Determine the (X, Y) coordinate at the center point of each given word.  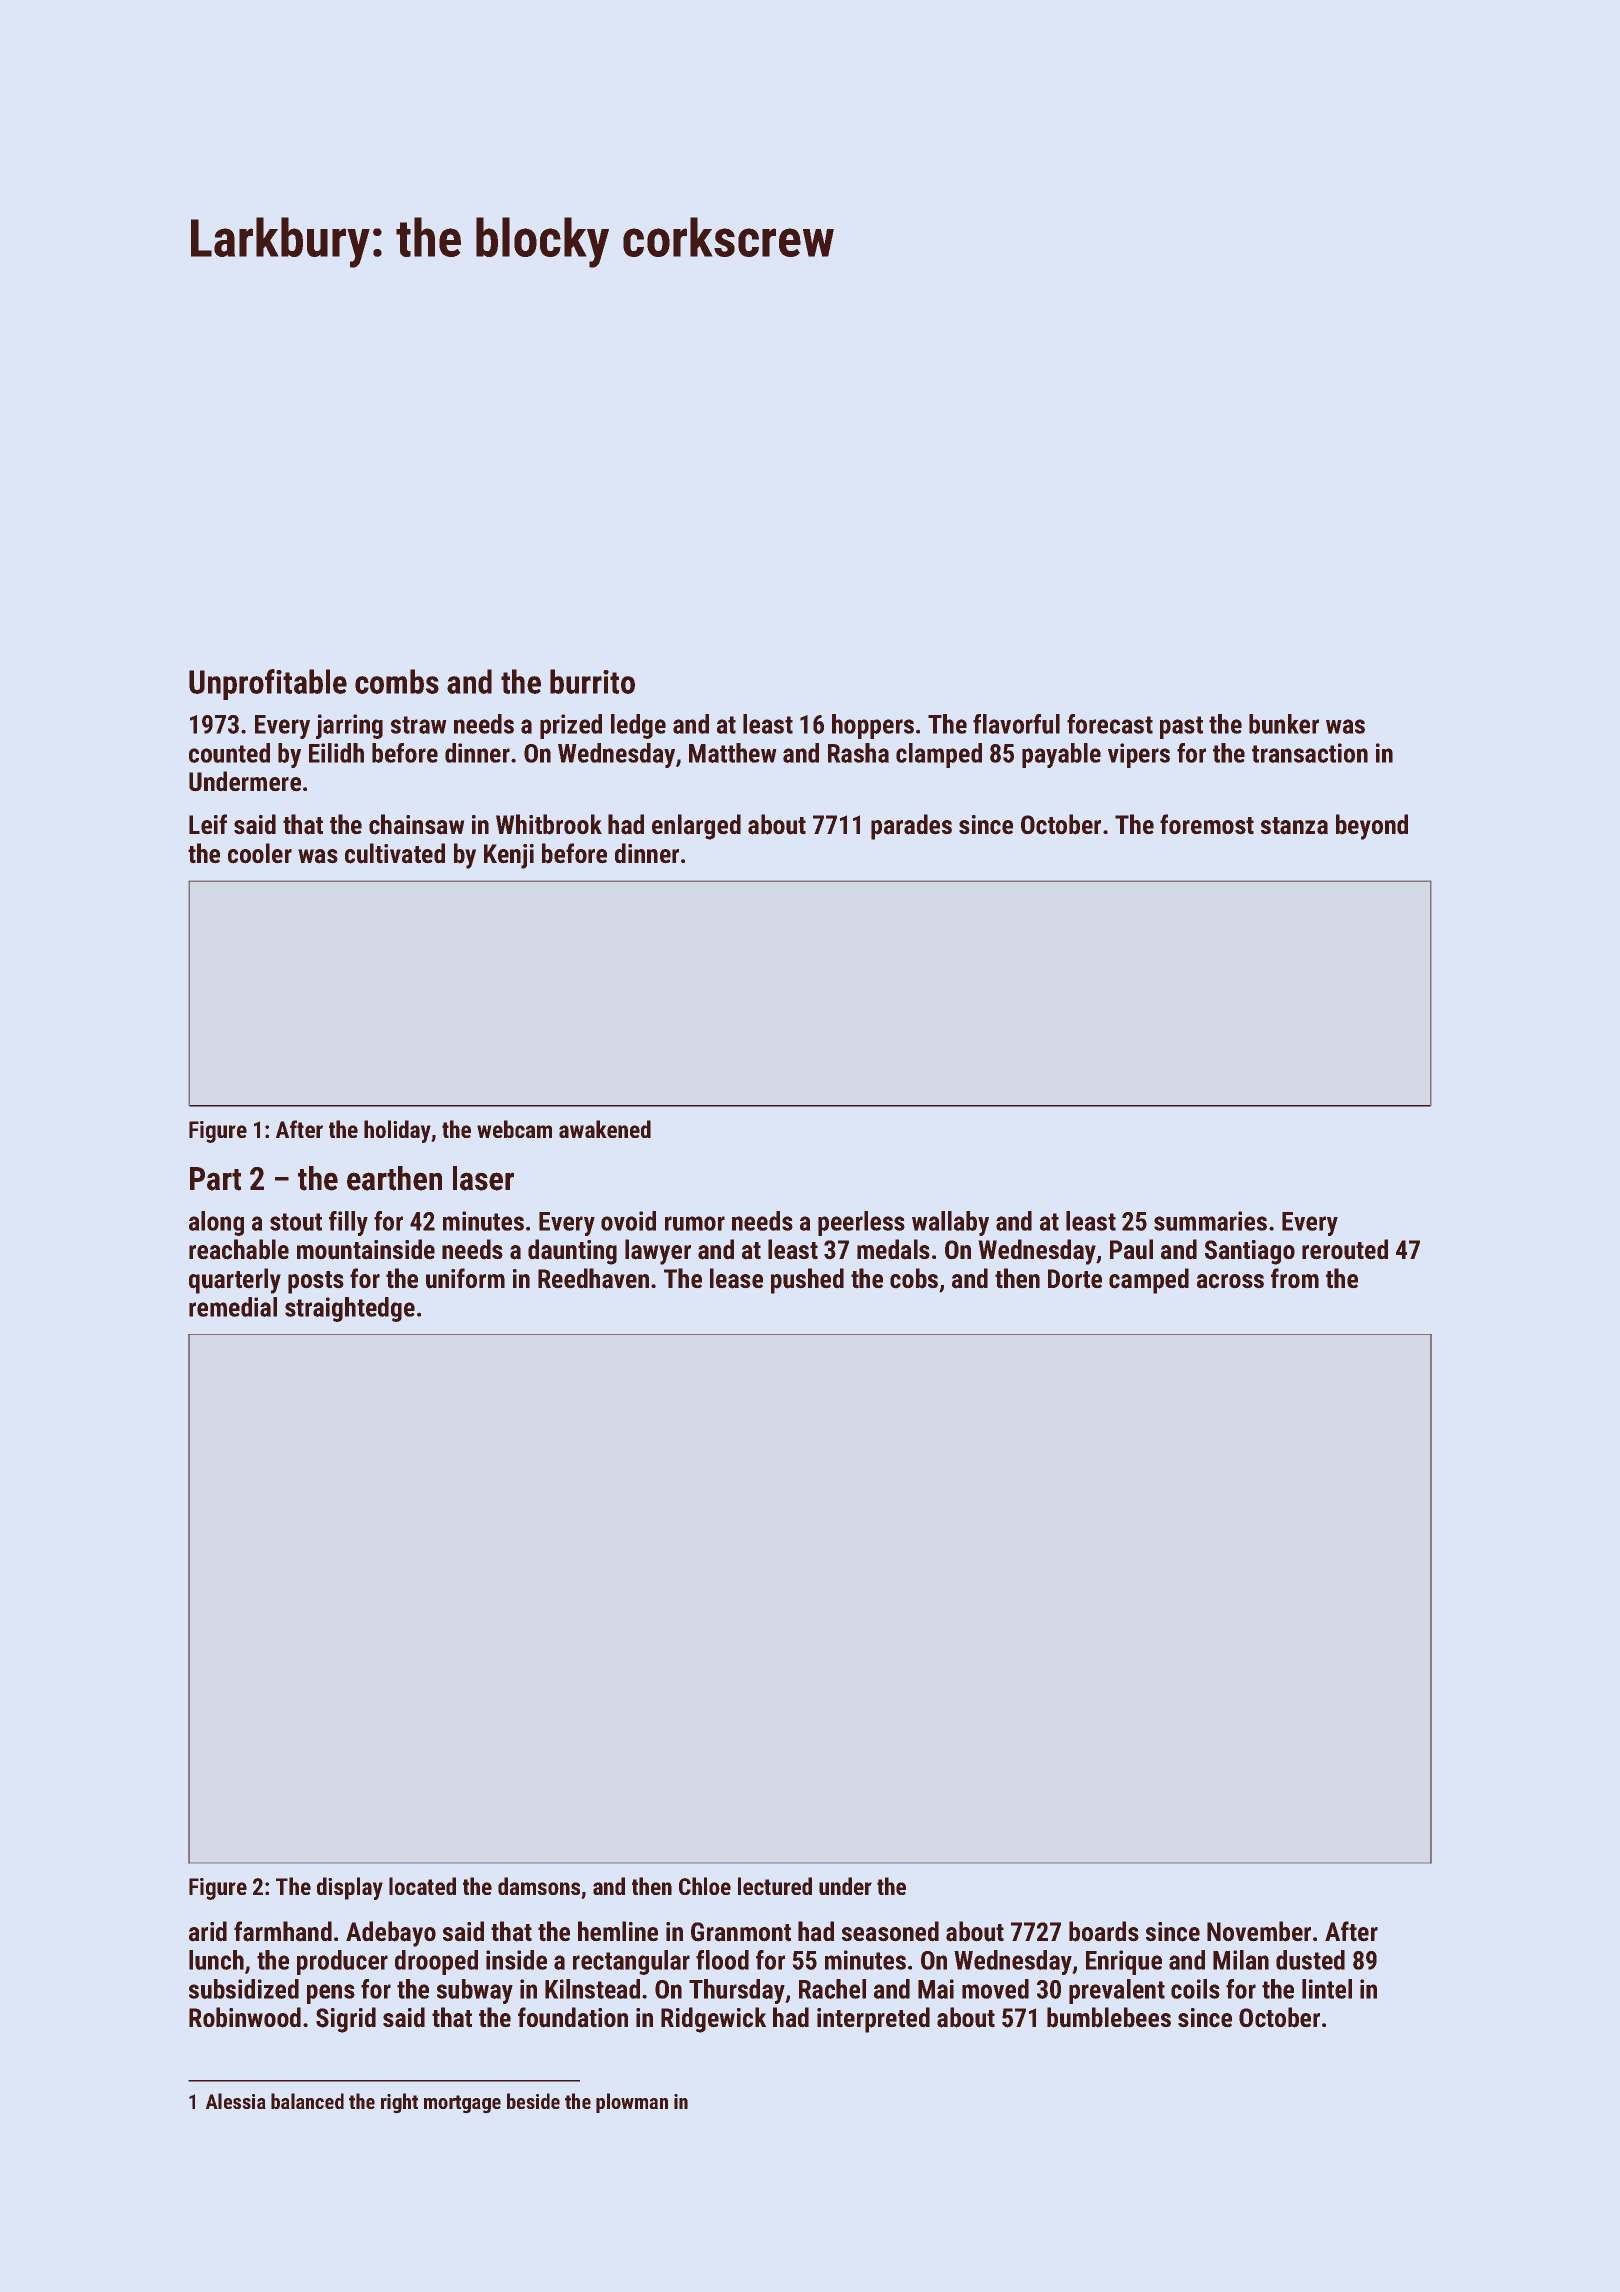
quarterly (235, 1281)
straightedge (350, 1309)
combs (397, 681)
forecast (1110, 724)
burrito (592, 681)
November (1259, 1931)
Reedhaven (593, 1278)
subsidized (244, 1989)
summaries (1210, 1221)
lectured (775, 1886)
